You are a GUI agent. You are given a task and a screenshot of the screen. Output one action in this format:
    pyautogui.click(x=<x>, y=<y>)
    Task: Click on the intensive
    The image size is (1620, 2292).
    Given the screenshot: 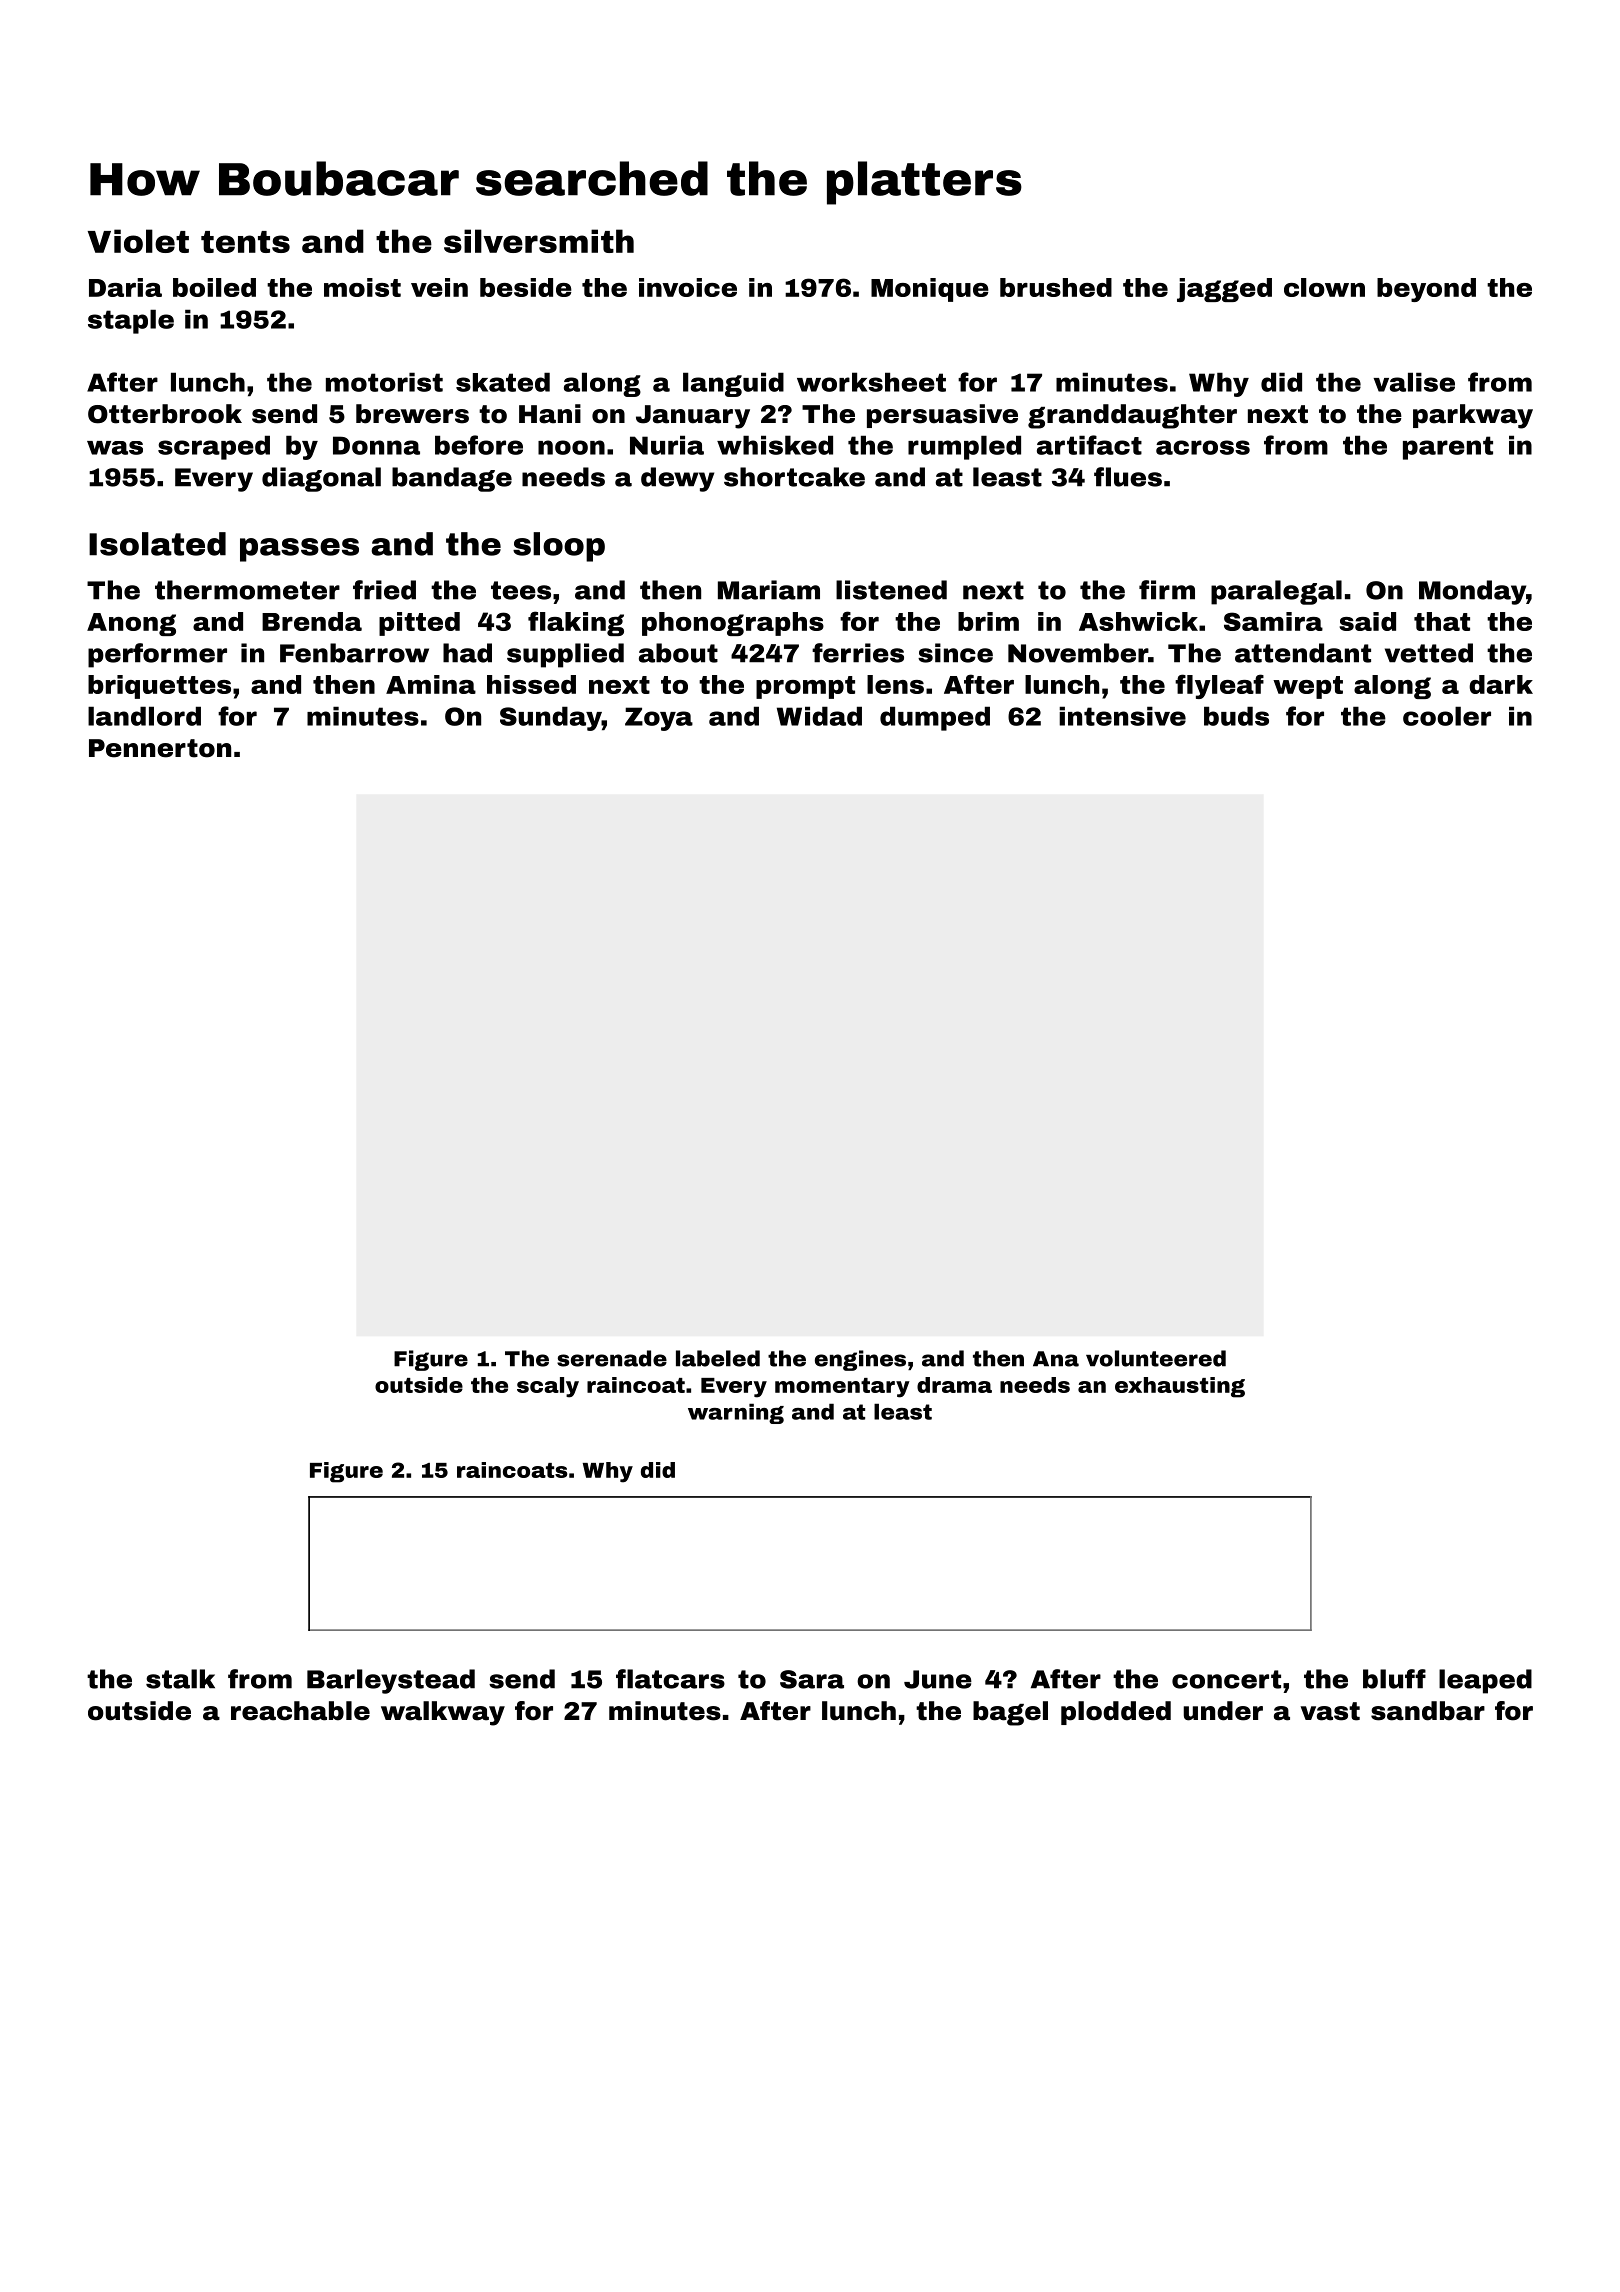 What is the action you would take?
    pyautogui.click(x=1122, y=716)
